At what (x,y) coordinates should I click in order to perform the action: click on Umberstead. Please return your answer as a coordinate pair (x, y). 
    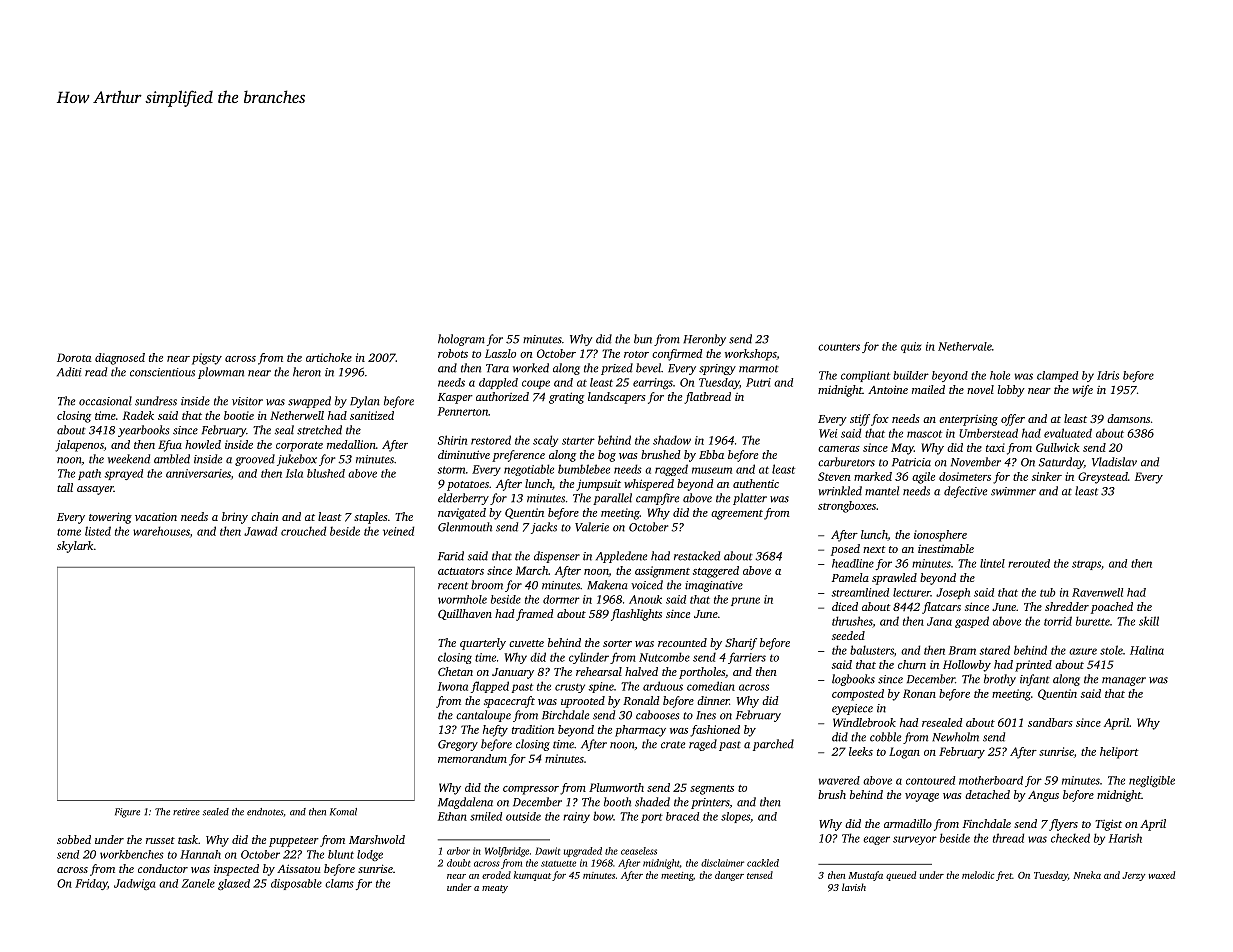
    Looking at the image, I should click on (988, 433).
